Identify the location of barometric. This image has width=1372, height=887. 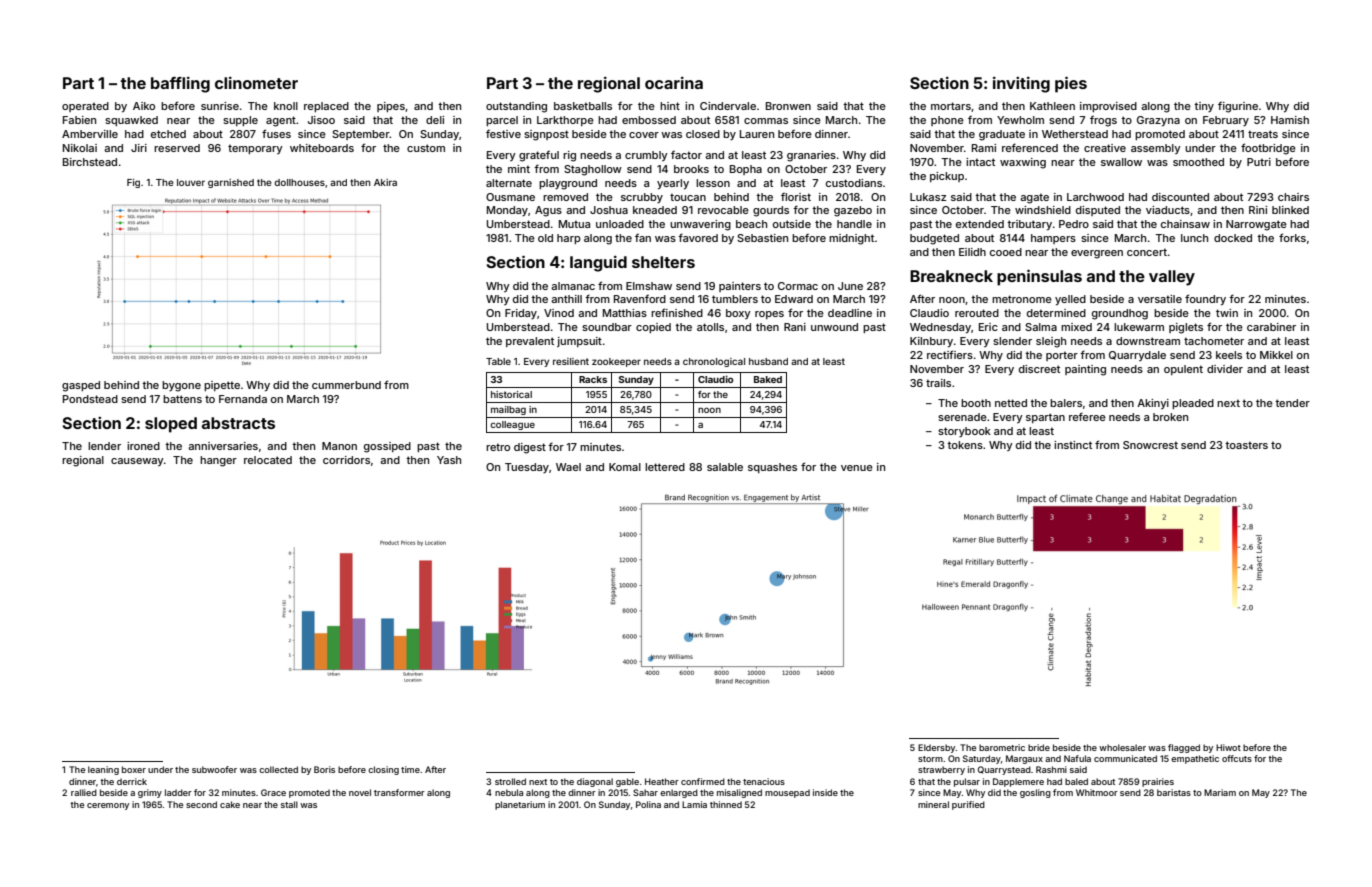
(1002, 747).
